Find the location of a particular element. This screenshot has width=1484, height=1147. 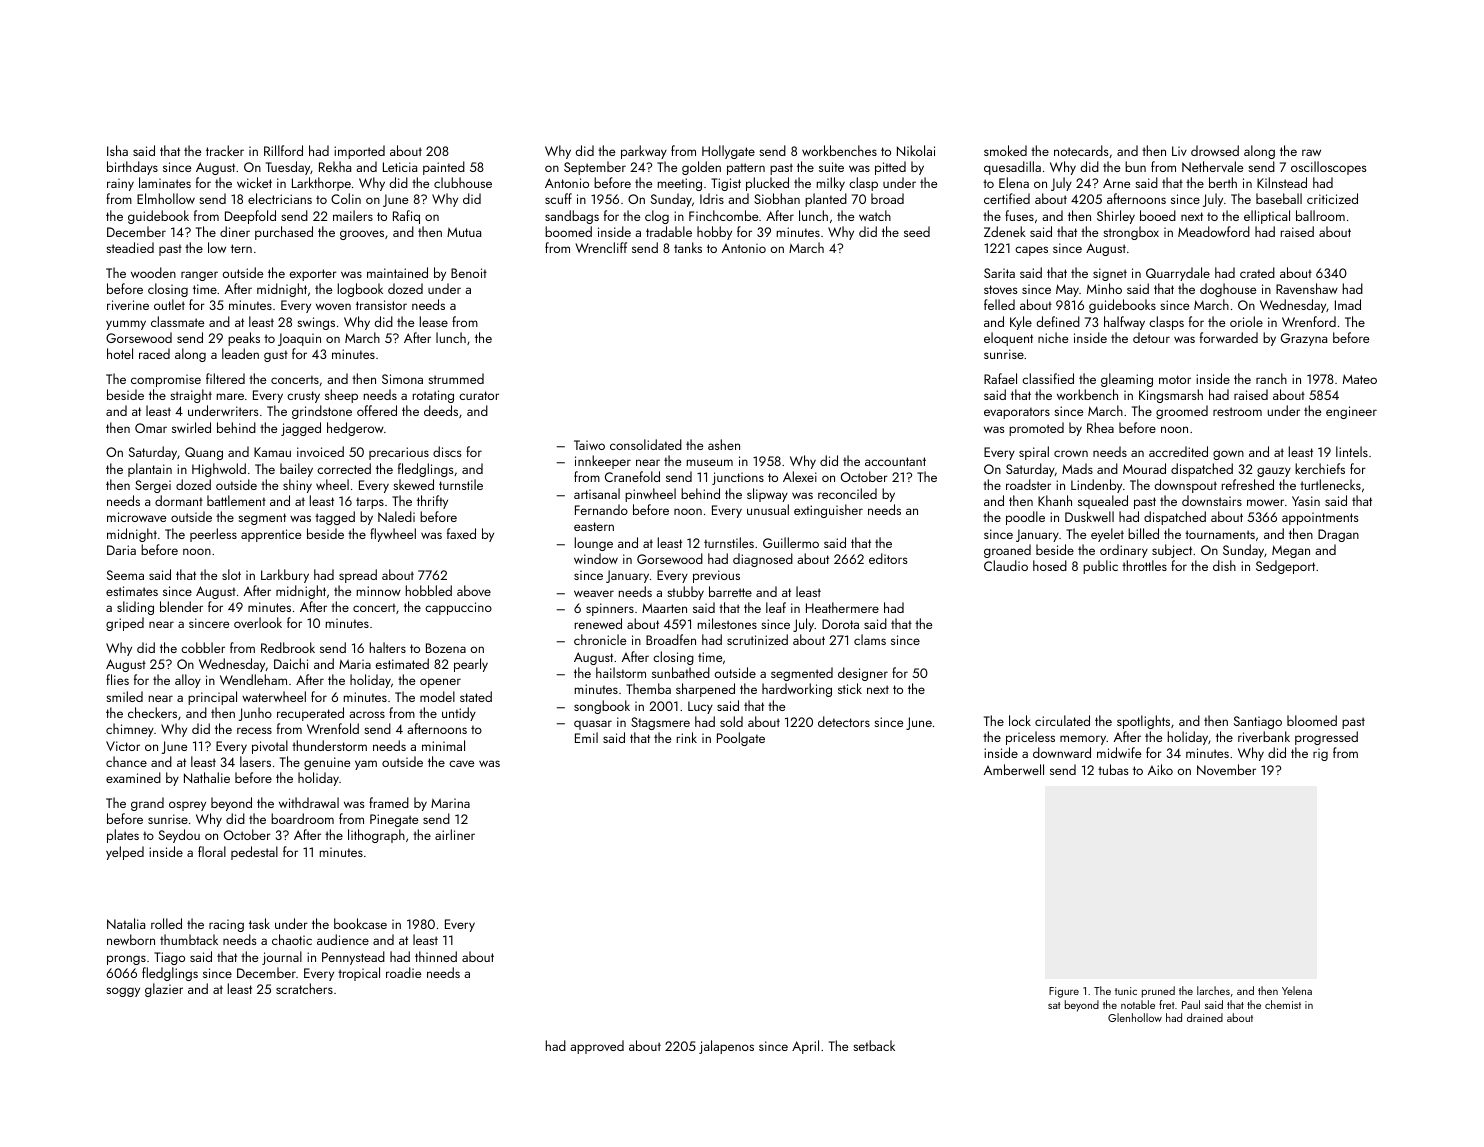

Guillermo is located at coordinates (791, 542).
